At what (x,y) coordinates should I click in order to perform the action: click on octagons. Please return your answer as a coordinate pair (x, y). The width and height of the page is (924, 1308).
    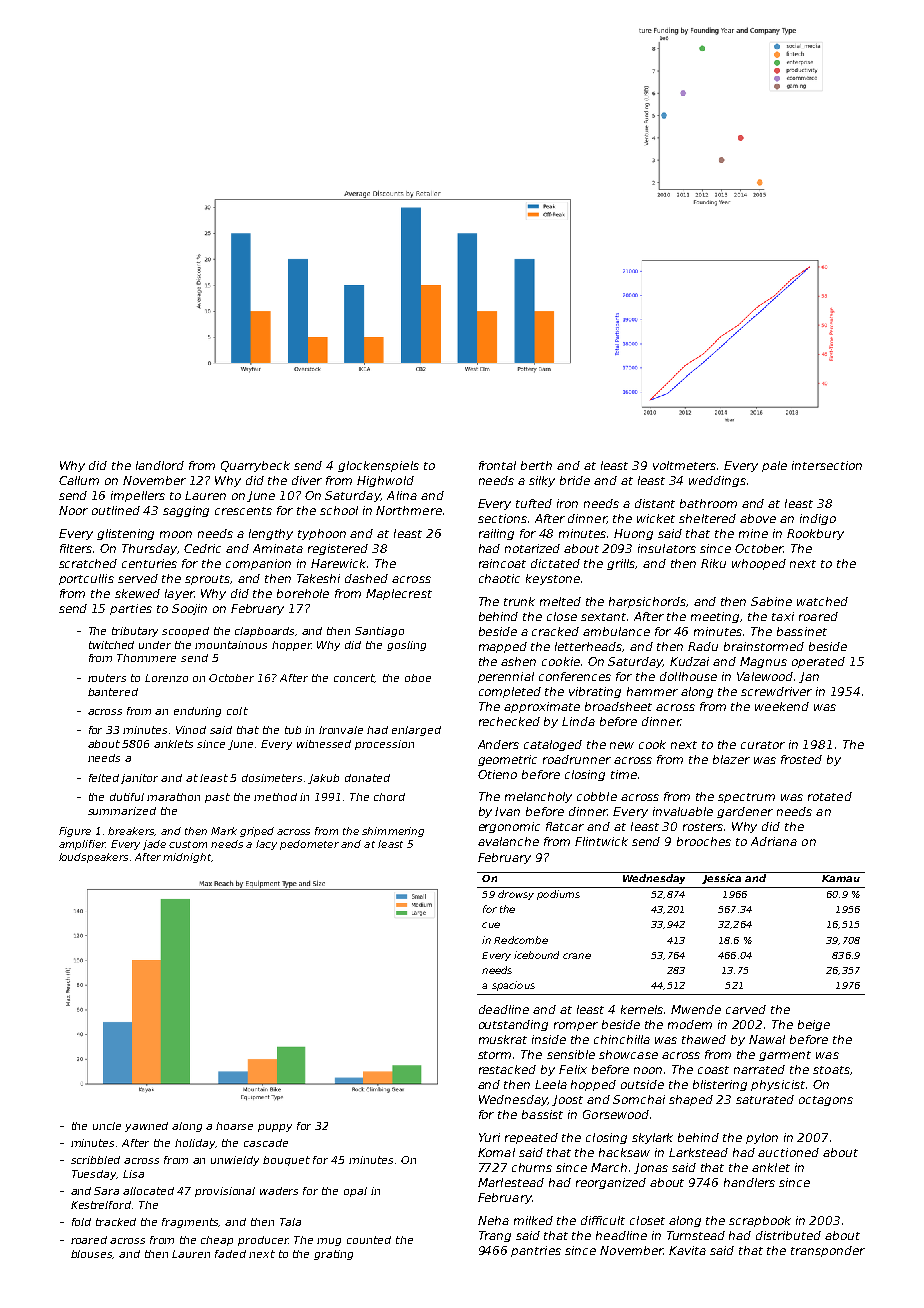
    Looking at the image, I should click on (826, 1101).
